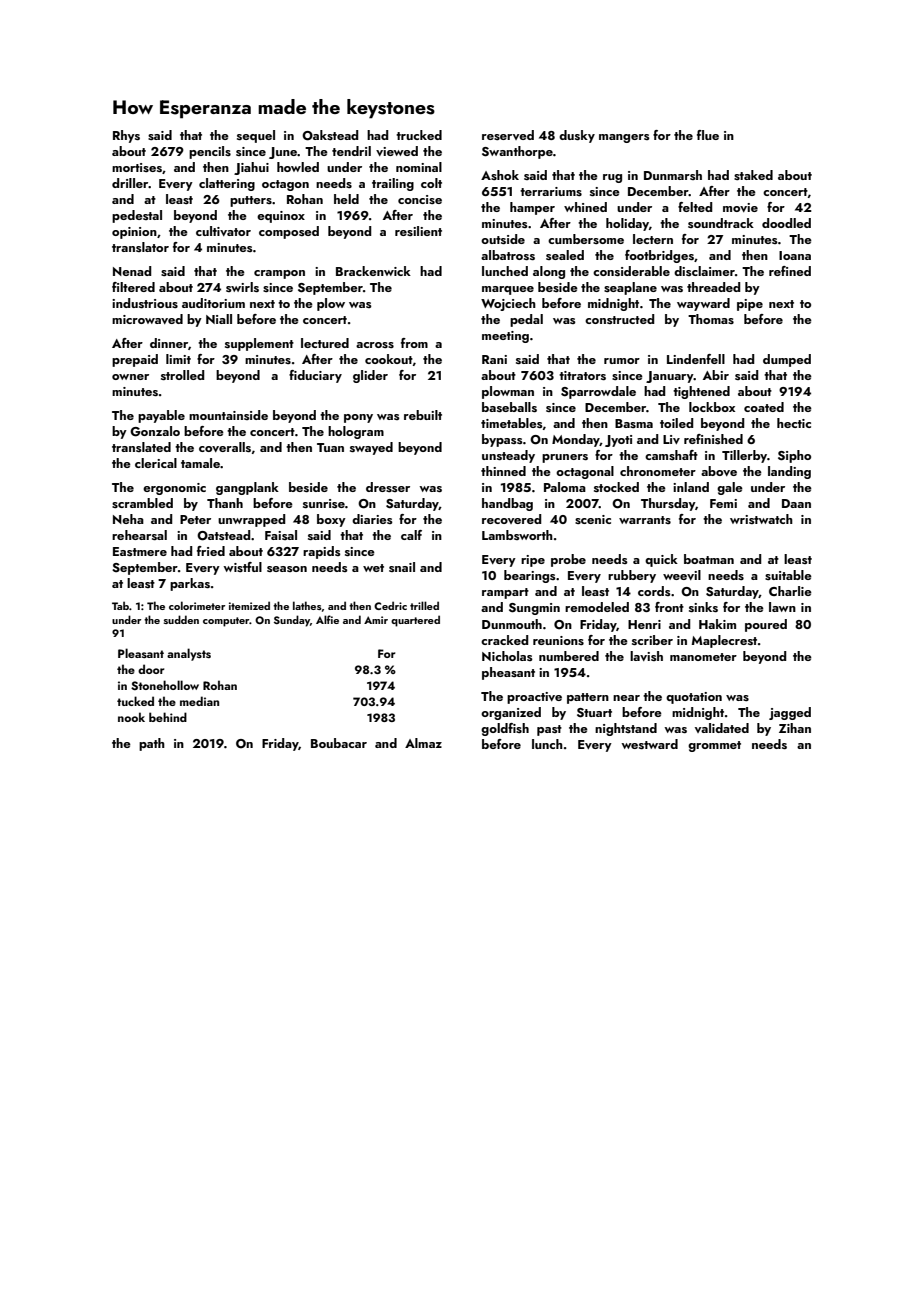 The width and height of the screenshot is (924, 1308). Describe the element at coordinates (251, 201) in the screenshot. I see `putters` at that location.
